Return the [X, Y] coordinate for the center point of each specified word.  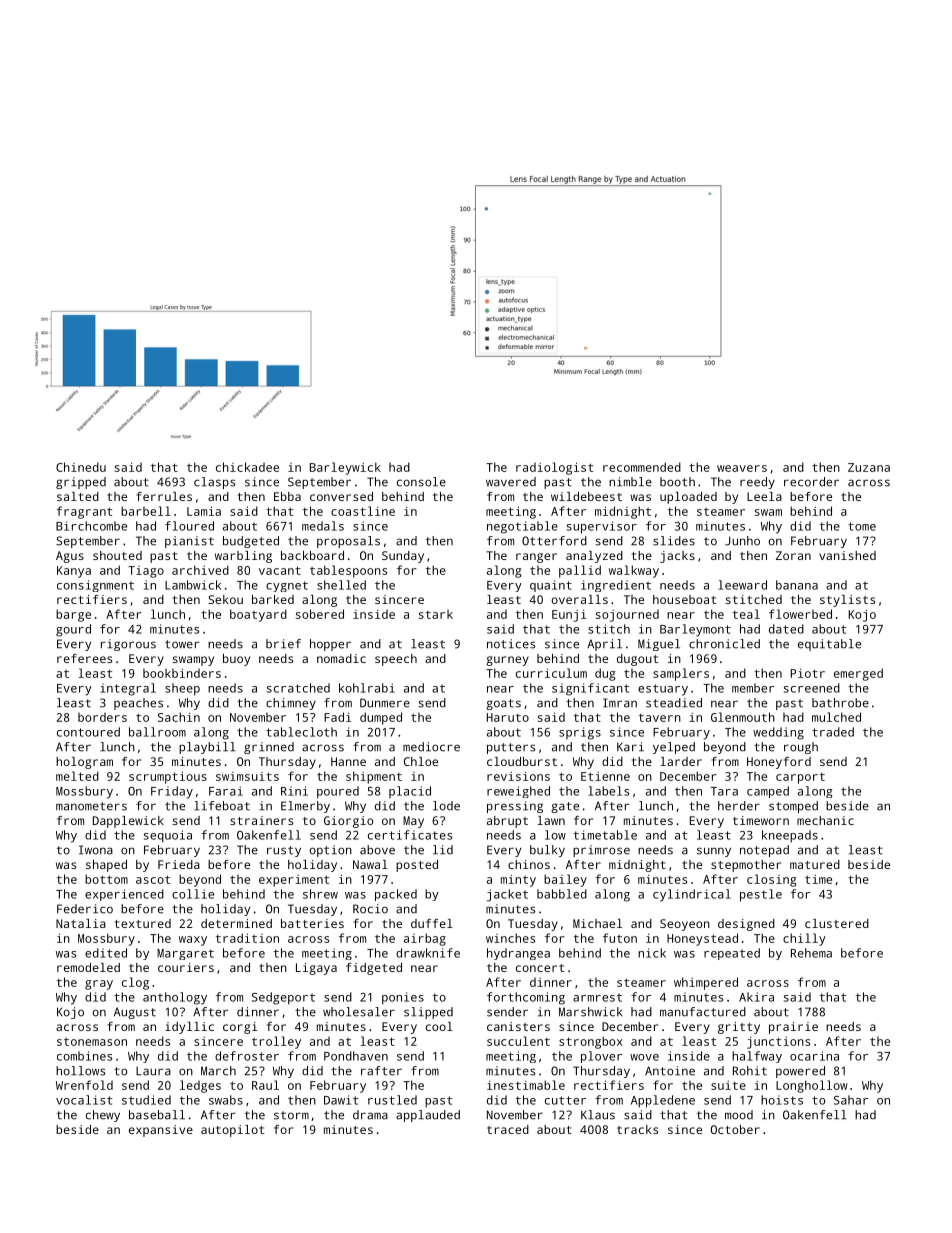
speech [396, 660]
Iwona [96, 850]
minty [518, 881]
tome [862, 526]
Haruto [508, 717]
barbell [146, 511]
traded [833, 732]
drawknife [428, 953]
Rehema [811, 953]
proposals [348, 542]
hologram [84, 763]
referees [84, 658]
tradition [247, 938]
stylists [847, 601]
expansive [161, 1131]
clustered [837, 923]
